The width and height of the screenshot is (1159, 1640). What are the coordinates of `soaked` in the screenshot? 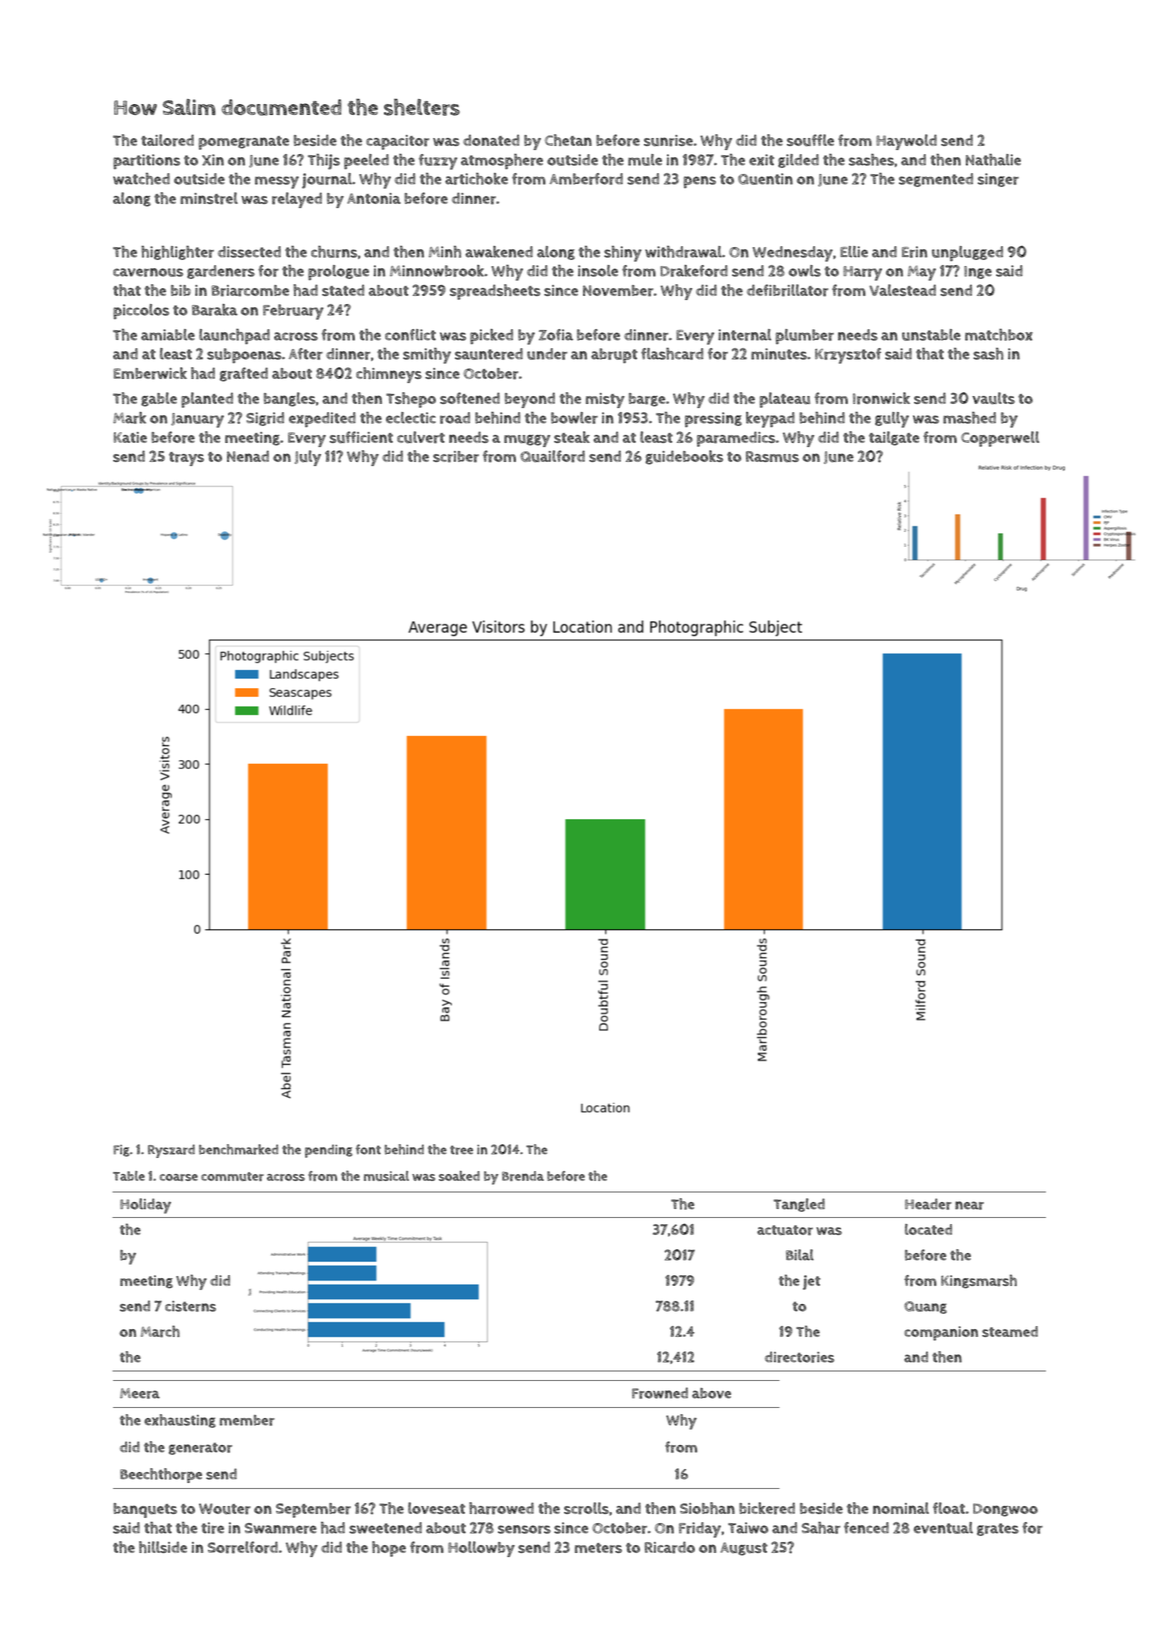 It's located at (459, 1176).
